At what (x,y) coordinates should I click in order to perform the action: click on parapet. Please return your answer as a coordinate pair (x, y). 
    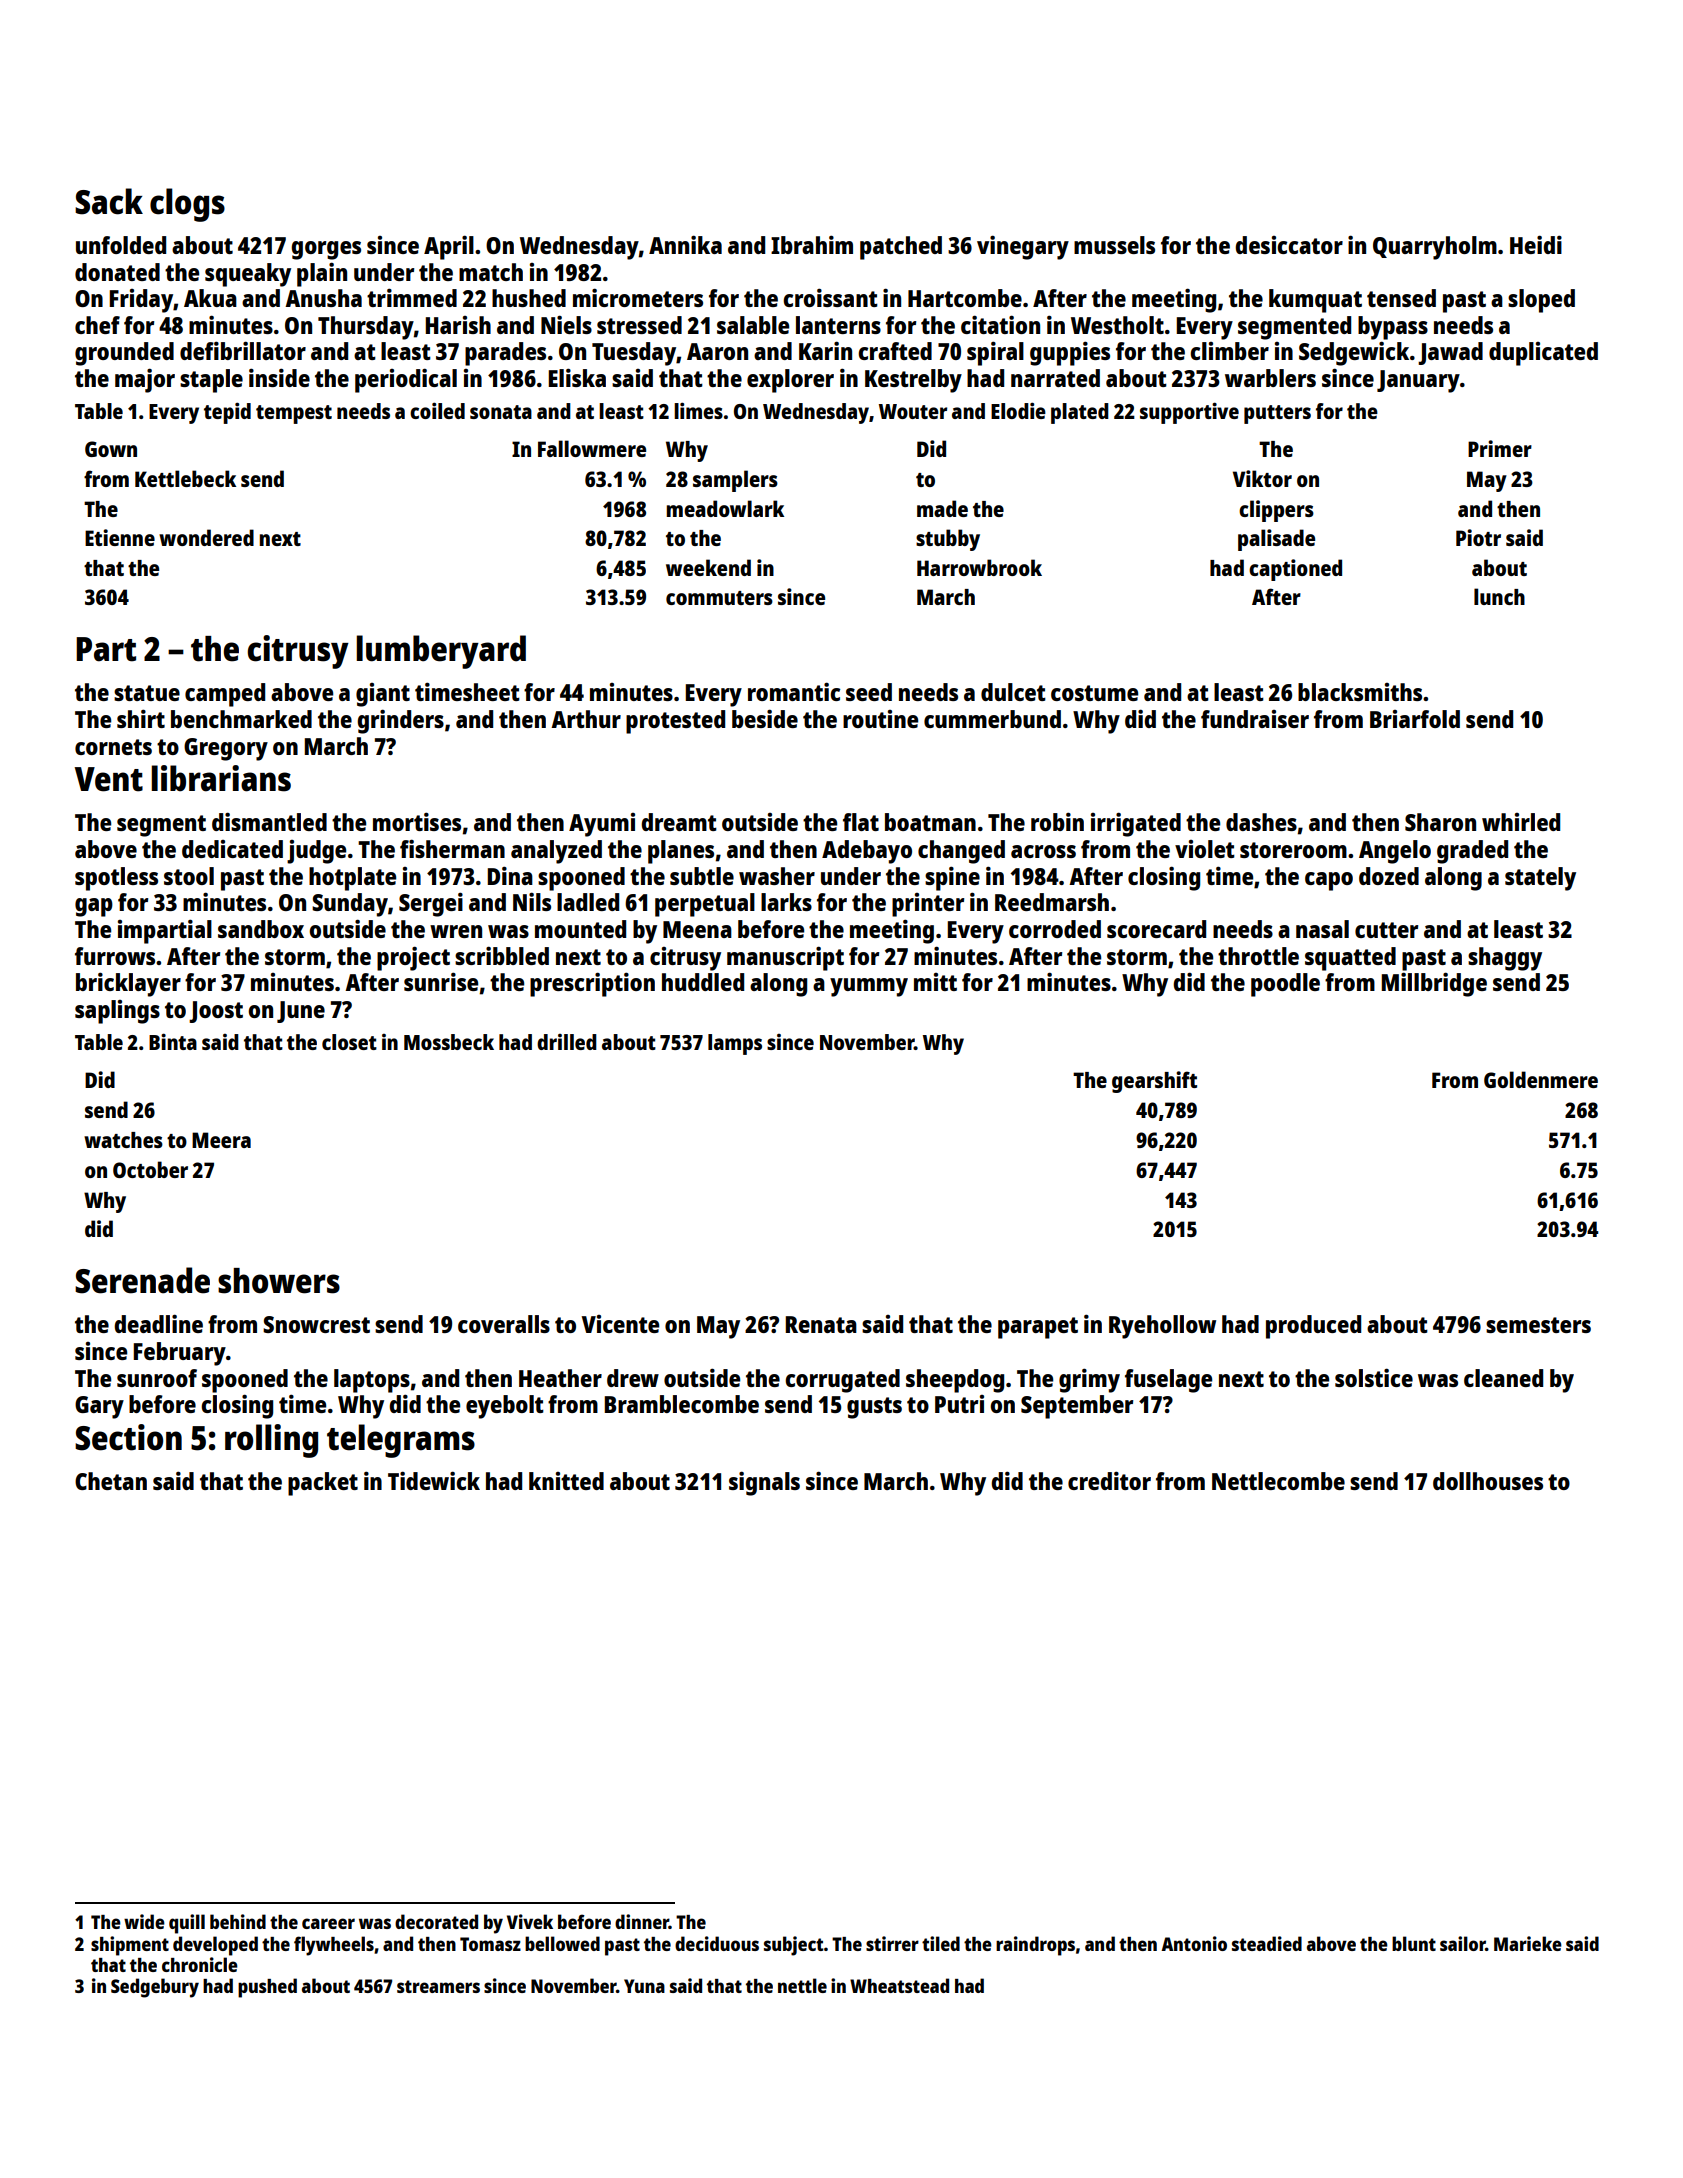
    Looking at the image, I should click on (1038, 1328).
